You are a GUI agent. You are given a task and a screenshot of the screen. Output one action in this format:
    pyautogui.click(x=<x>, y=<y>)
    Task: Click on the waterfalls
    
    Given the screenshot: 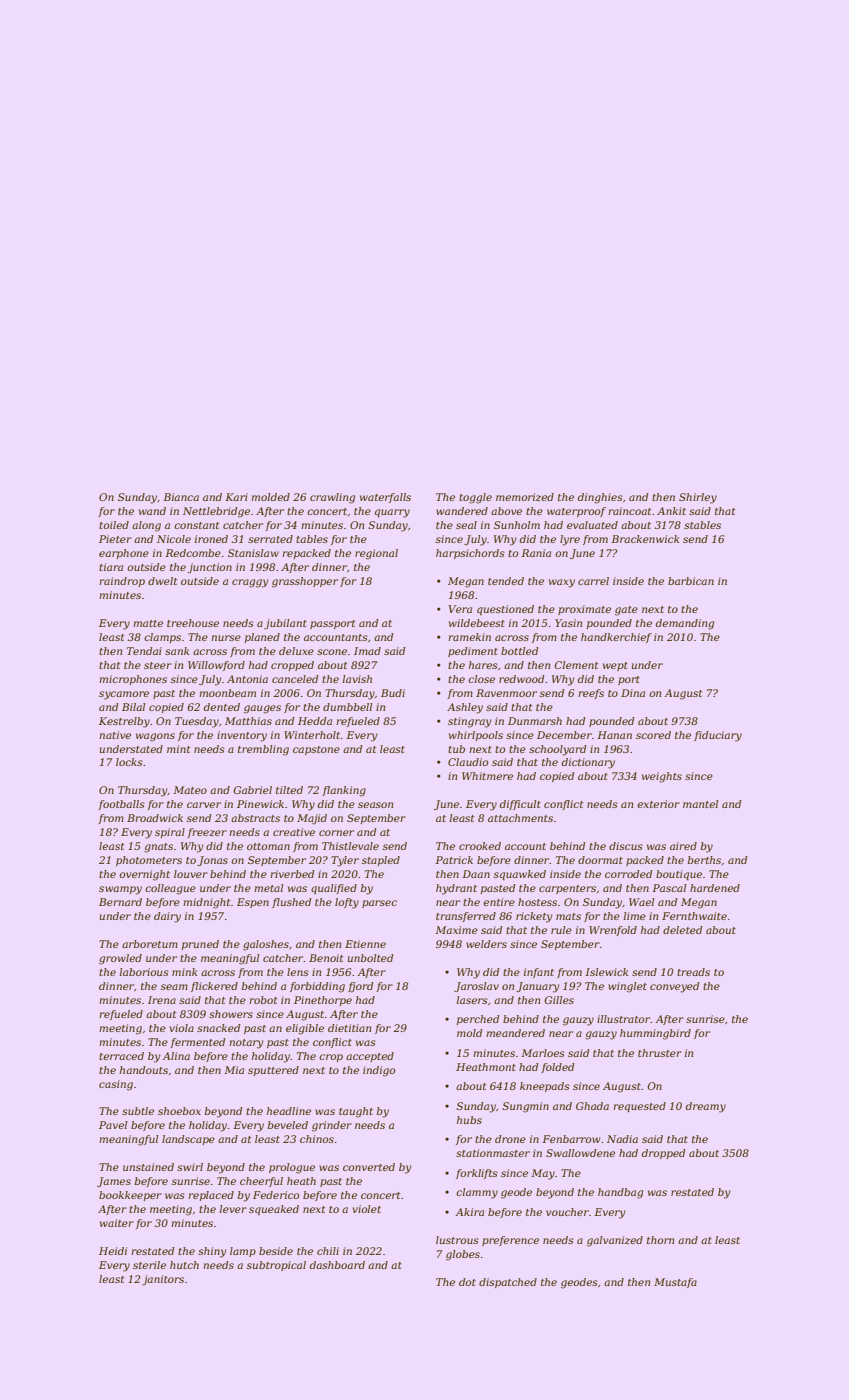 What is the action you would take?
    pyautogui.click(x=385, y=498)
